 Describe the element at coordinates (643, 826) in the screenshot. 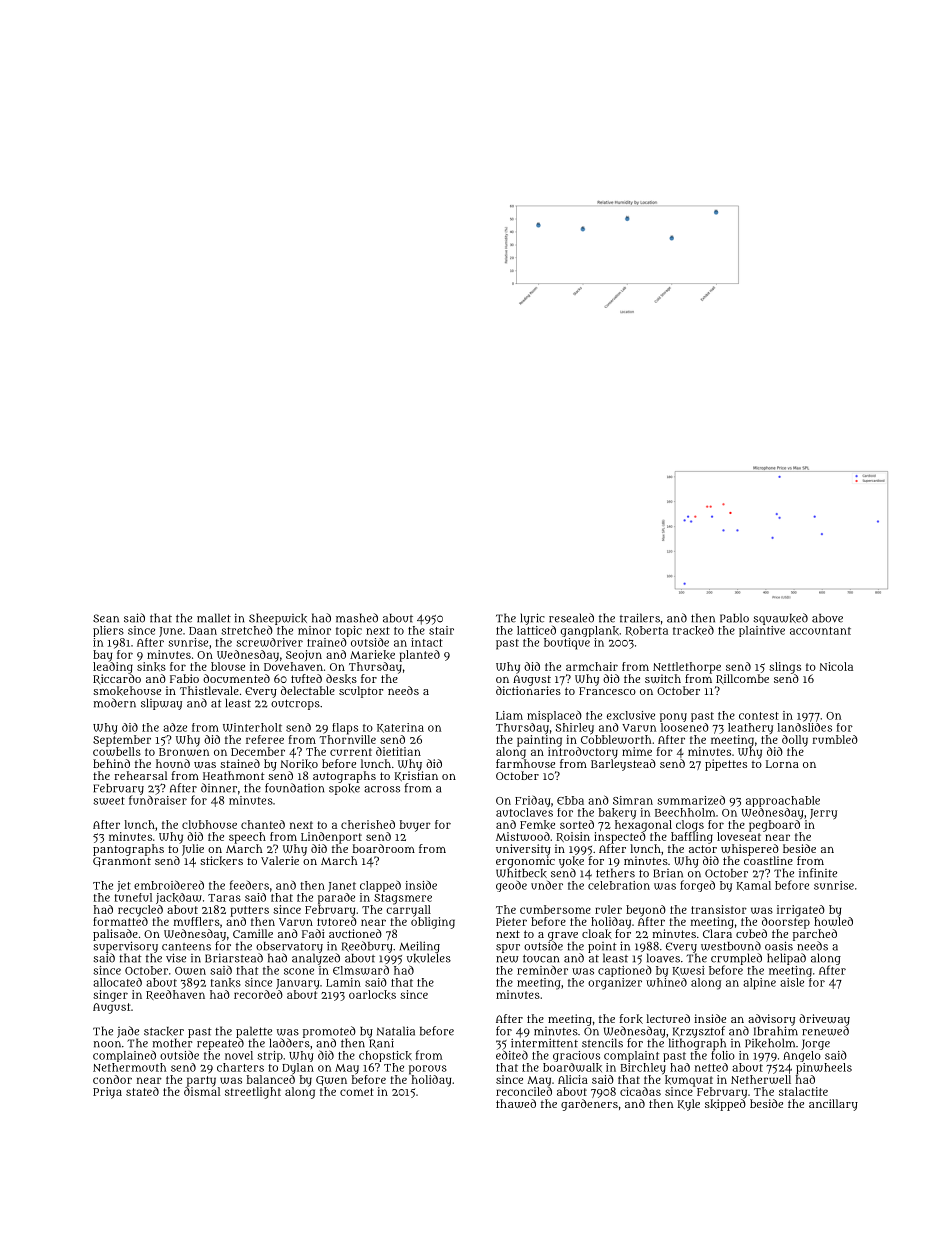

I see `hexagonal` at that location.
